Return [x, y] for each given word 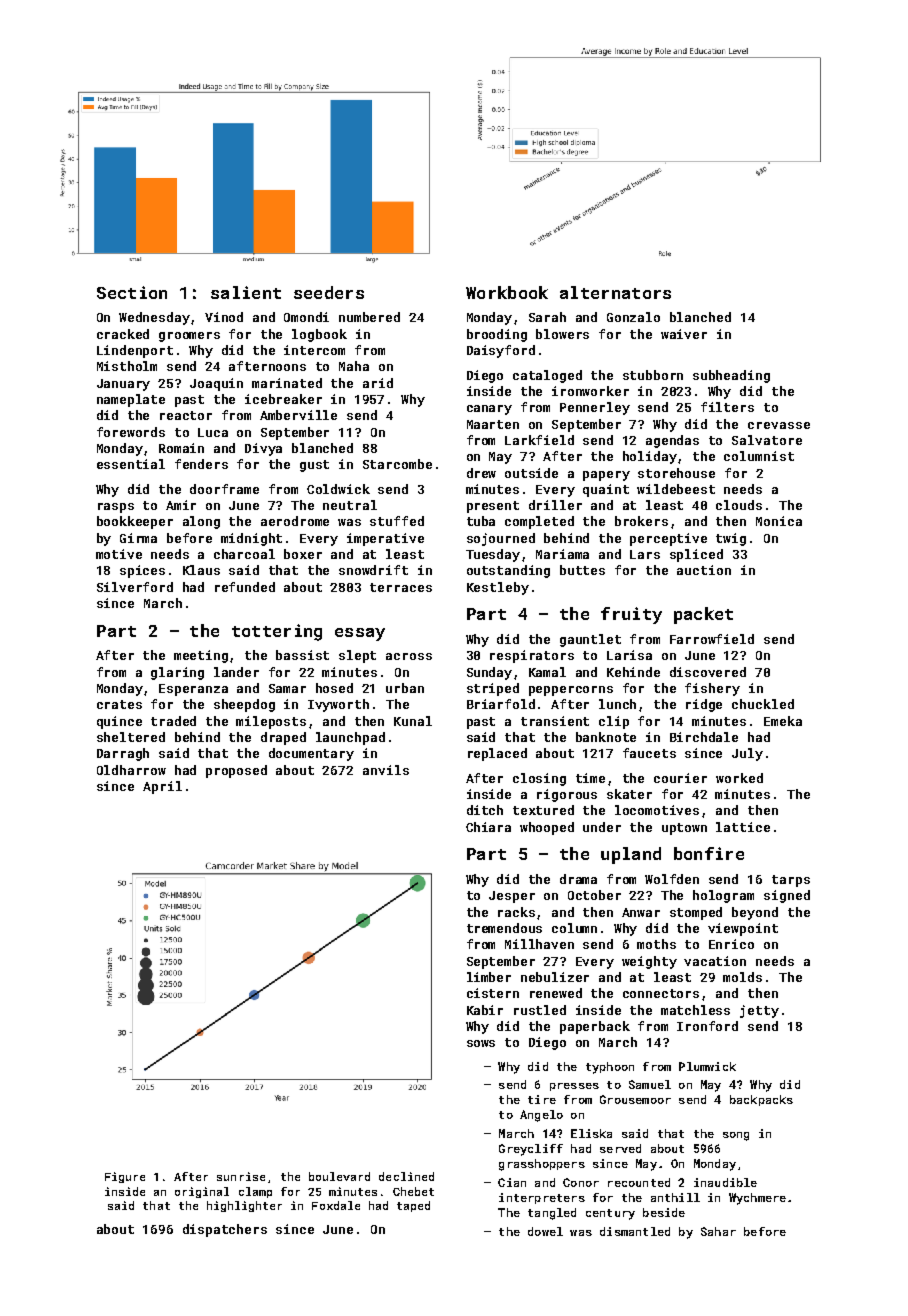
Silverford [135, 587]
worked [739, 778]
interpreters [542, 1198]
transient [555, 721]
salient [246, 292]
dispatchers [225, 1230]
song [736, 1136]
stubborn [653, 375]
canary [489, 410]
